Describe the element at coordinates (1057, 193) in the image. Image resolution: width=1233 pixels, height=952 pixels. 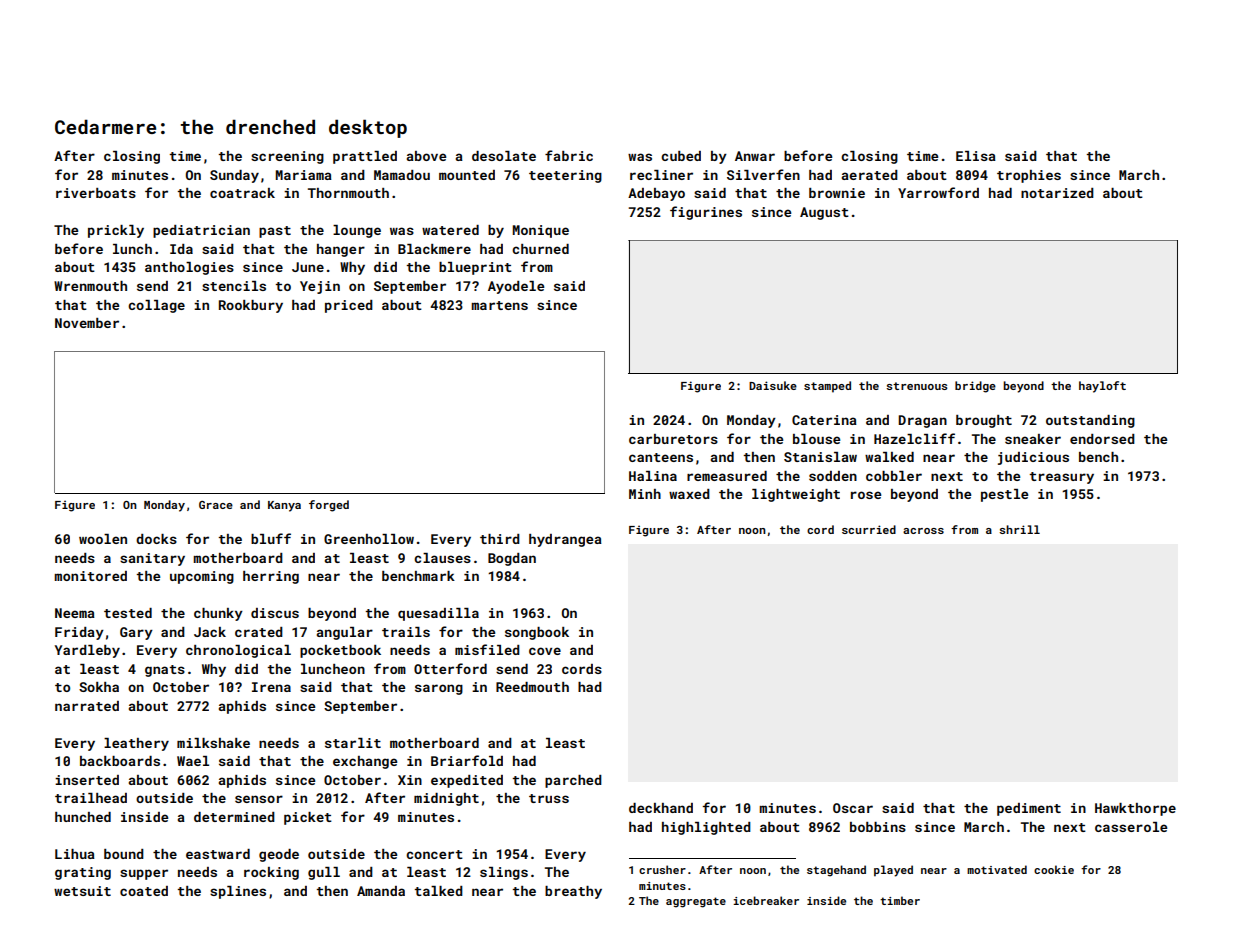
I see `notarized` at that location.
